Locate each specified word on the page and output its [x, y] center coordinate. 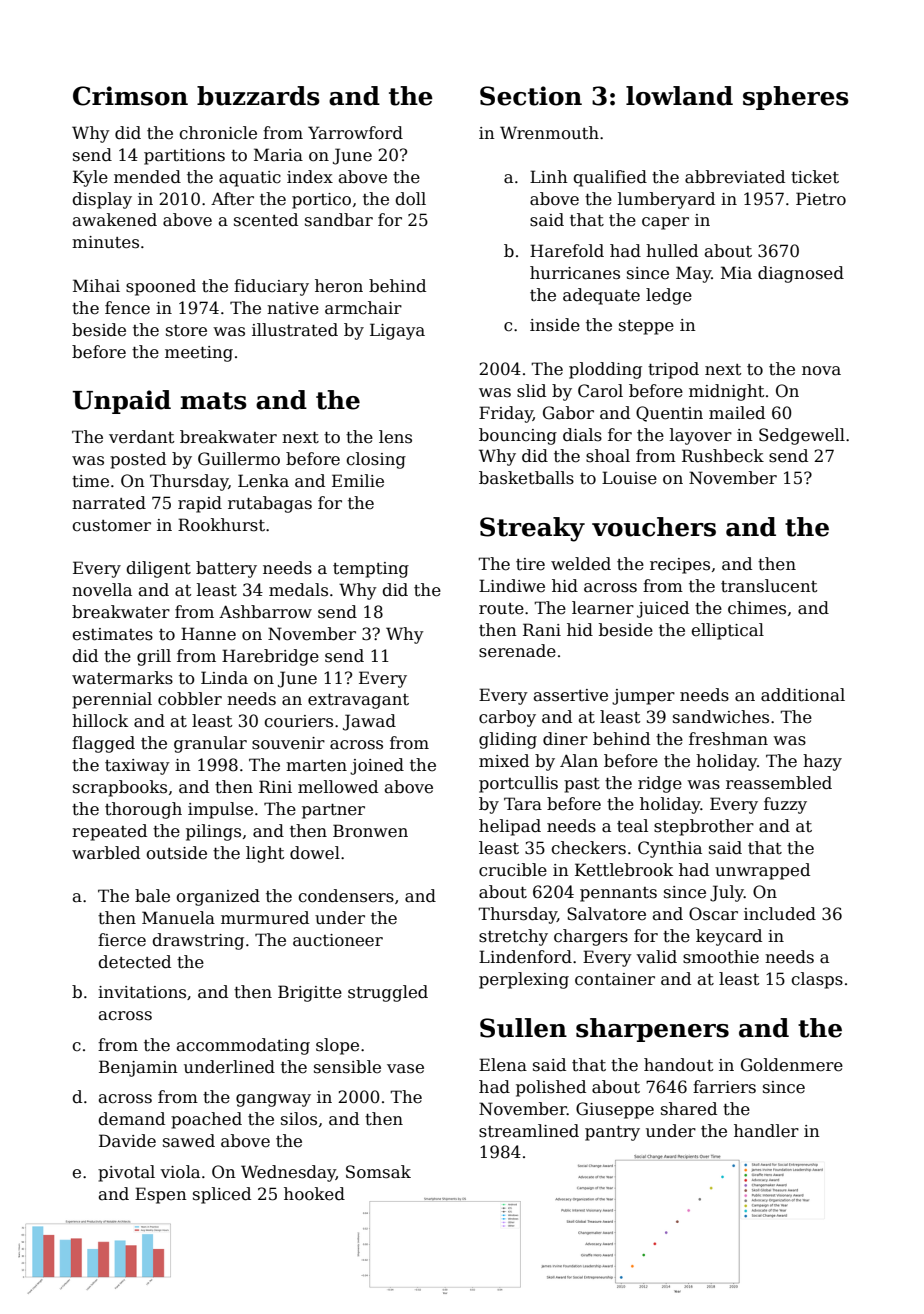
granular [210, 744]
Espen [161, 1195]
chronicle [218, 133]
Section [531, 96]
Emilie [358, 481]
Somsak [378, 1172]
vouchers [654, 527]
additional [803, 695]
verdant [141, 437]
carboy [507, 718]
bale [152, 896]
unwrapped [762, 871]
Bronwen [370, 831]
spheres [796, 98]
